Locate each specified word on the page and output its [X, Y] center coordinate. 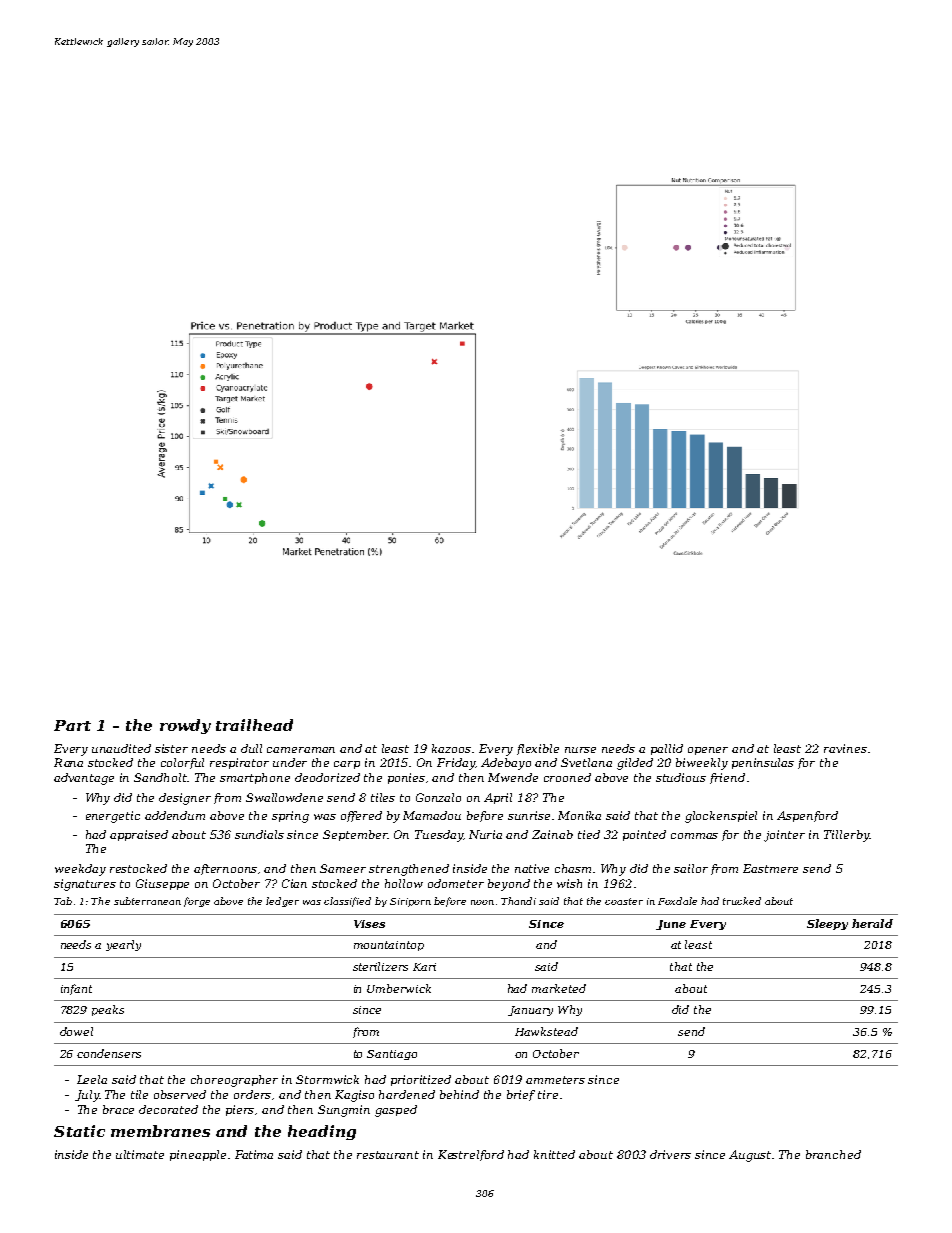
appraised [139, 835]
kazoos [452, 748]
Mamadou [432, 815]
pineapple [198, 1155]
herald [872, 923]
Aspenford [807, 816]
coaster [624, 901]
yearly [123, 945]
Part [72, 725]
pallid [667, 749]
